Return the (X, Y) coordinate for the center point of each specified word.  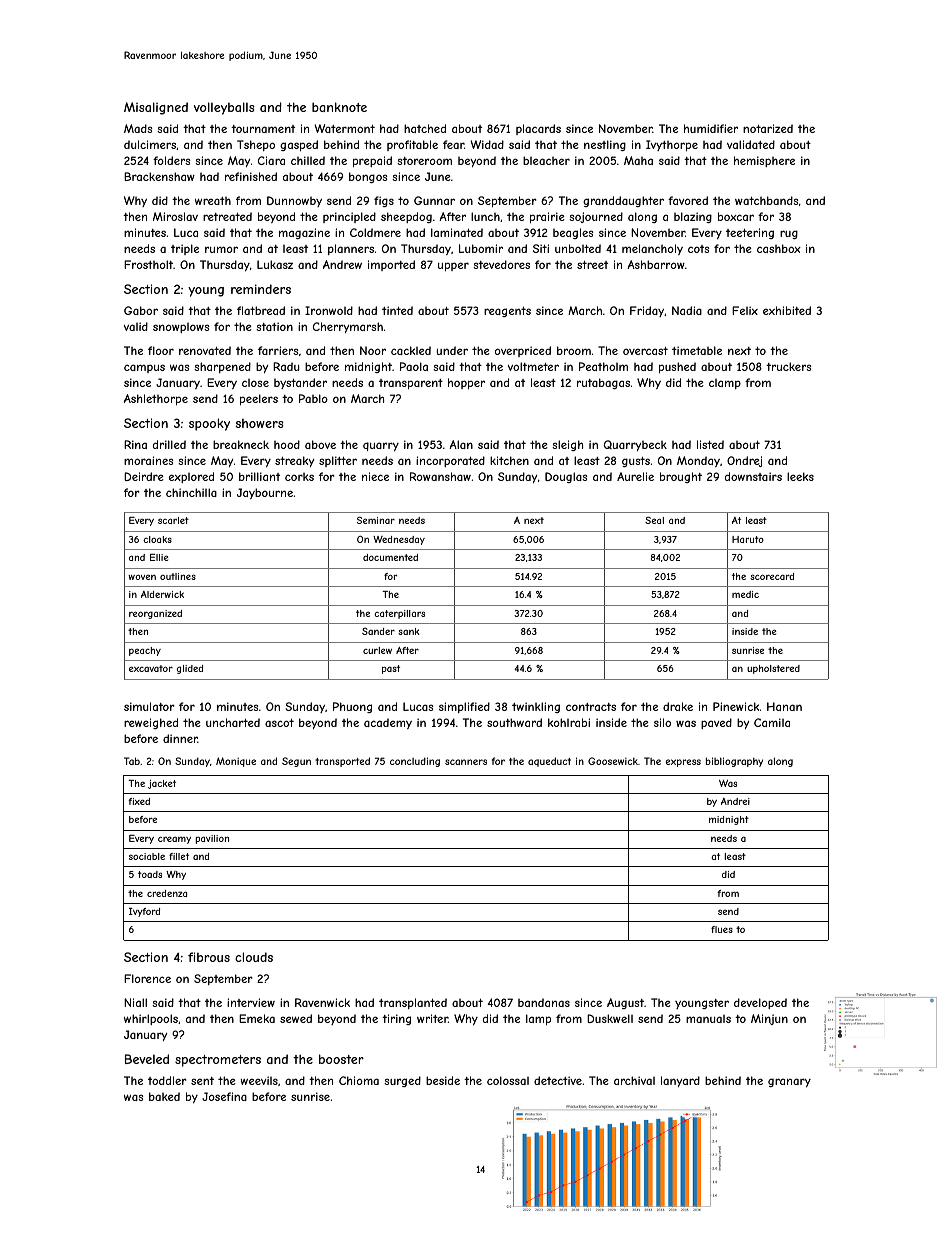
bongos (368, 177)
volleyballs (224, 108)
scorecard (772, 576)
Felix (745, 310)
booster (341, 1059)
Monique (236, 762)
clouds (254, 957)
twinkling (536, 707)
